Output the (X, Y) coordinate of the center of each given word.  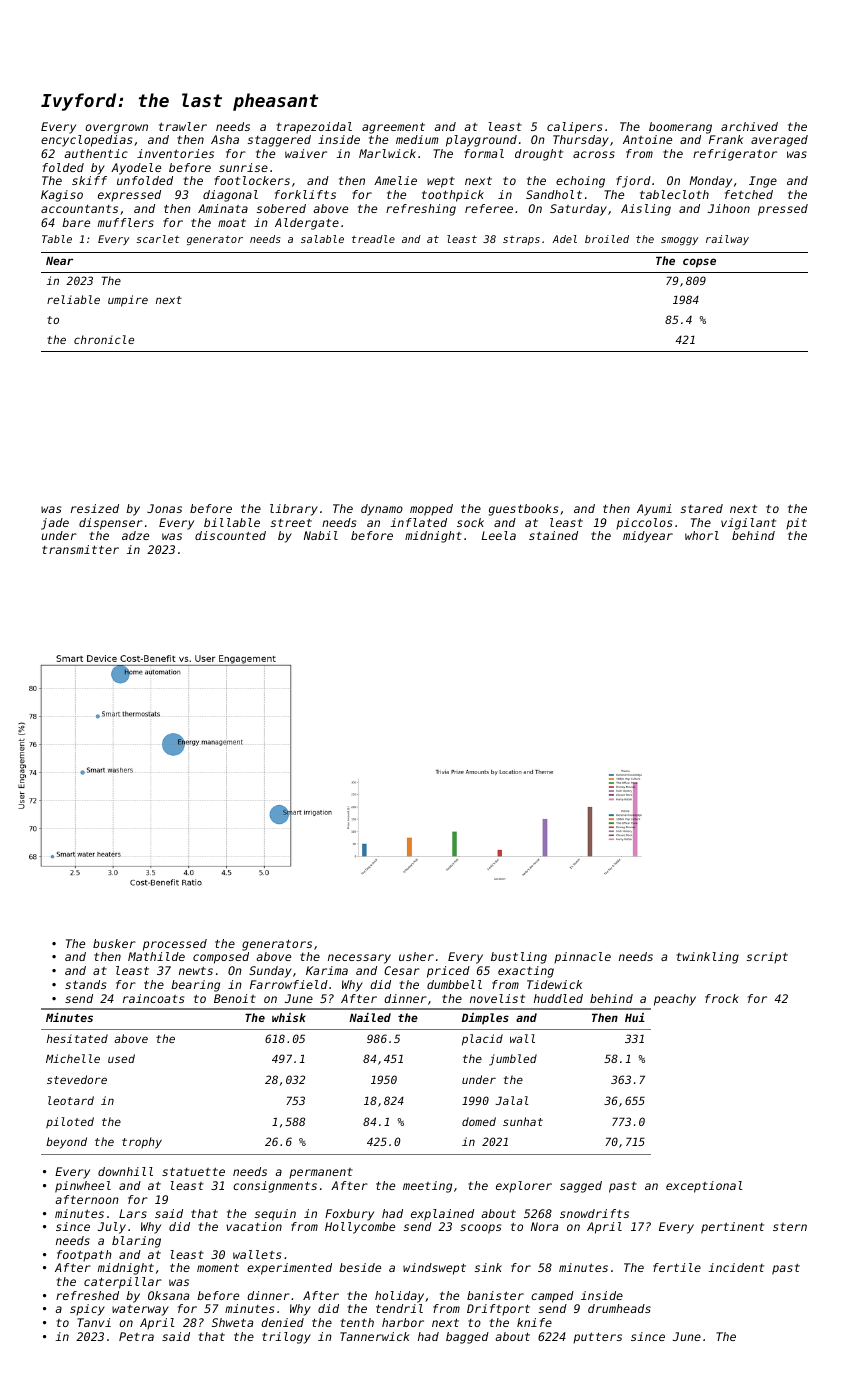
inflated (418, 522)
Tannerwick (375, 1336)
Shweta (232, 1322)
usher (416, 956)
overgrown (116, 129)
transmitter (80, 549)
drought (539, 155)
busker (114, 943)
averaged (779, 141)
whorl (702, 535)
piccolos (644, 524)
